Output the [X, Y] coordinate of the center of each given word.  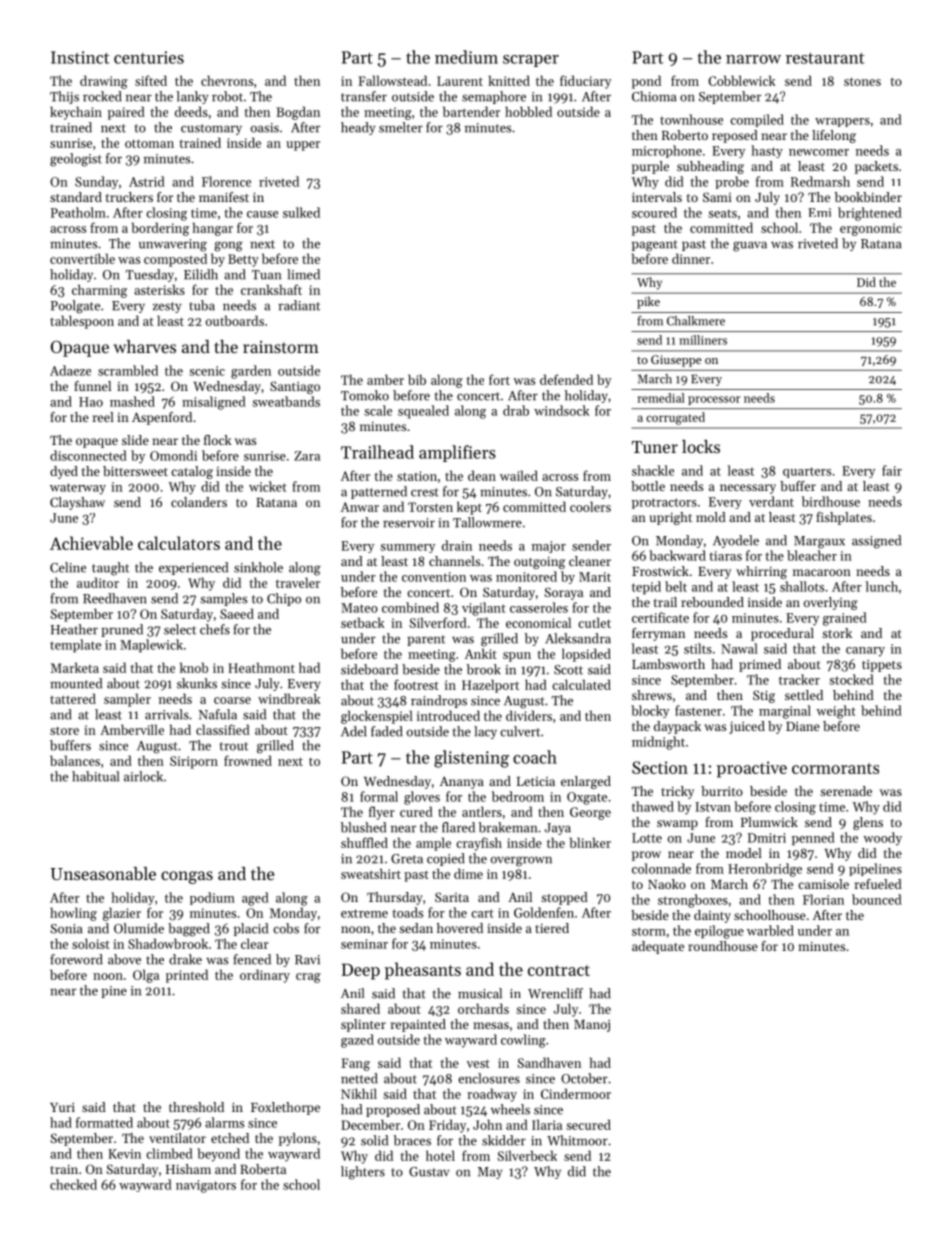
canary [865, 652]
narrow [753, 59]
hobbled [528, 111]
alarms [224, 1122]
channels [454, 561]
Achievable [91, 543]
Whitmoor [577, 1140]
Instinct [80, 57]
